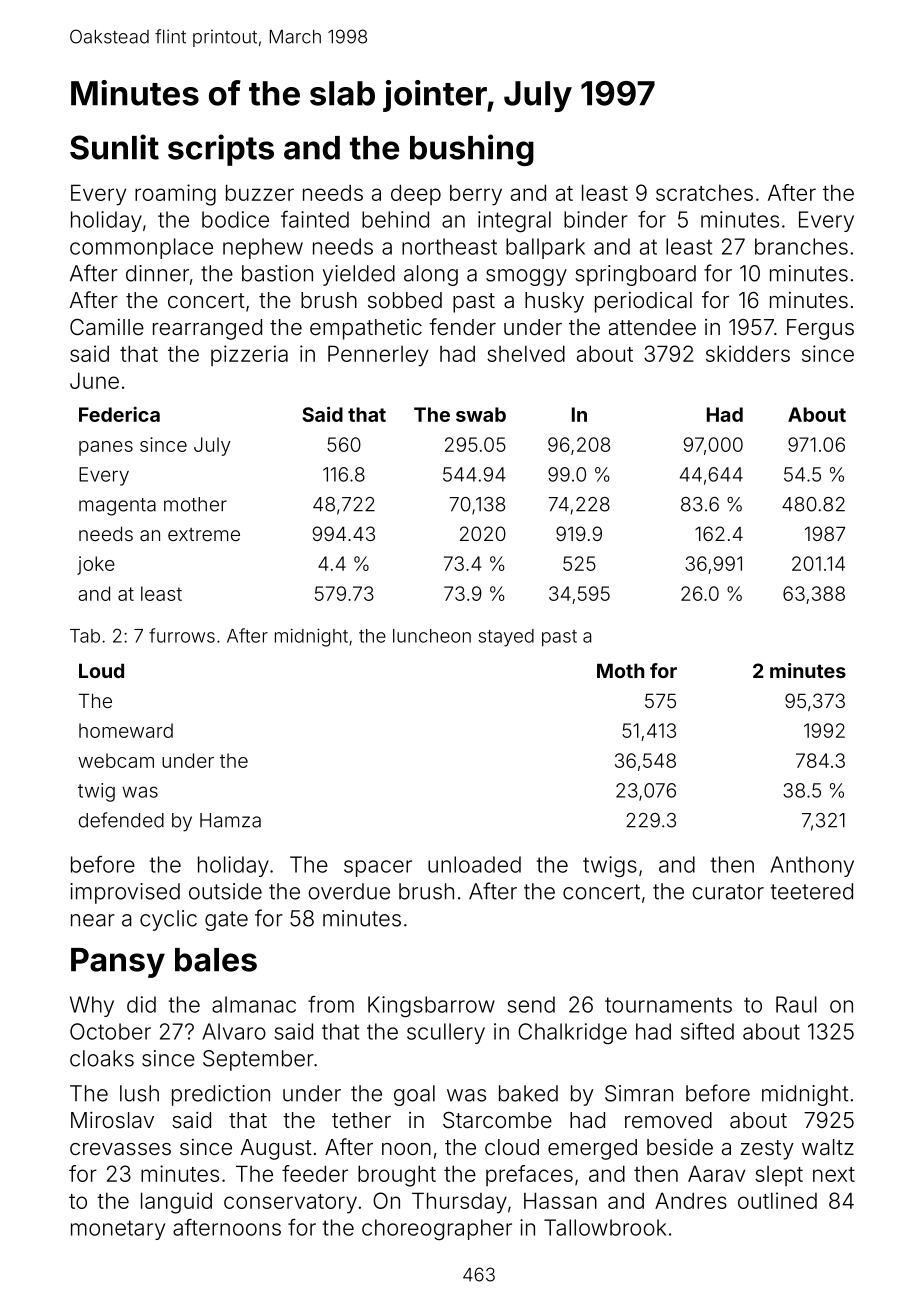 Image resolution: width=924 pixels, height=1311 pixels. Describe the element at coordinates (704, 193) in the screenshot. I see `scratches` at that location.
